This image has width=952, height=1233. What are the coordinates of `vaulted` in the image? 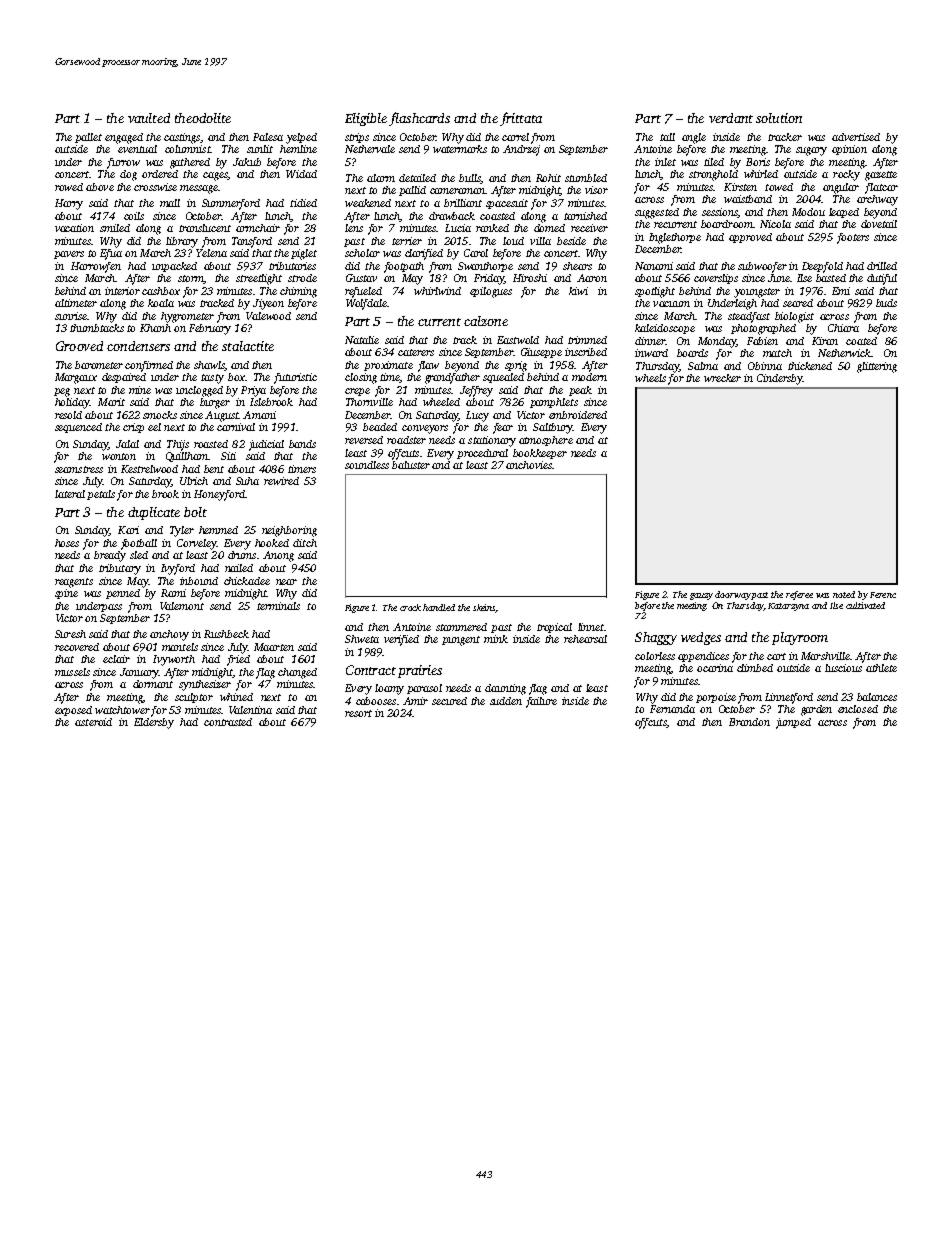 It's located at (149, 118).
